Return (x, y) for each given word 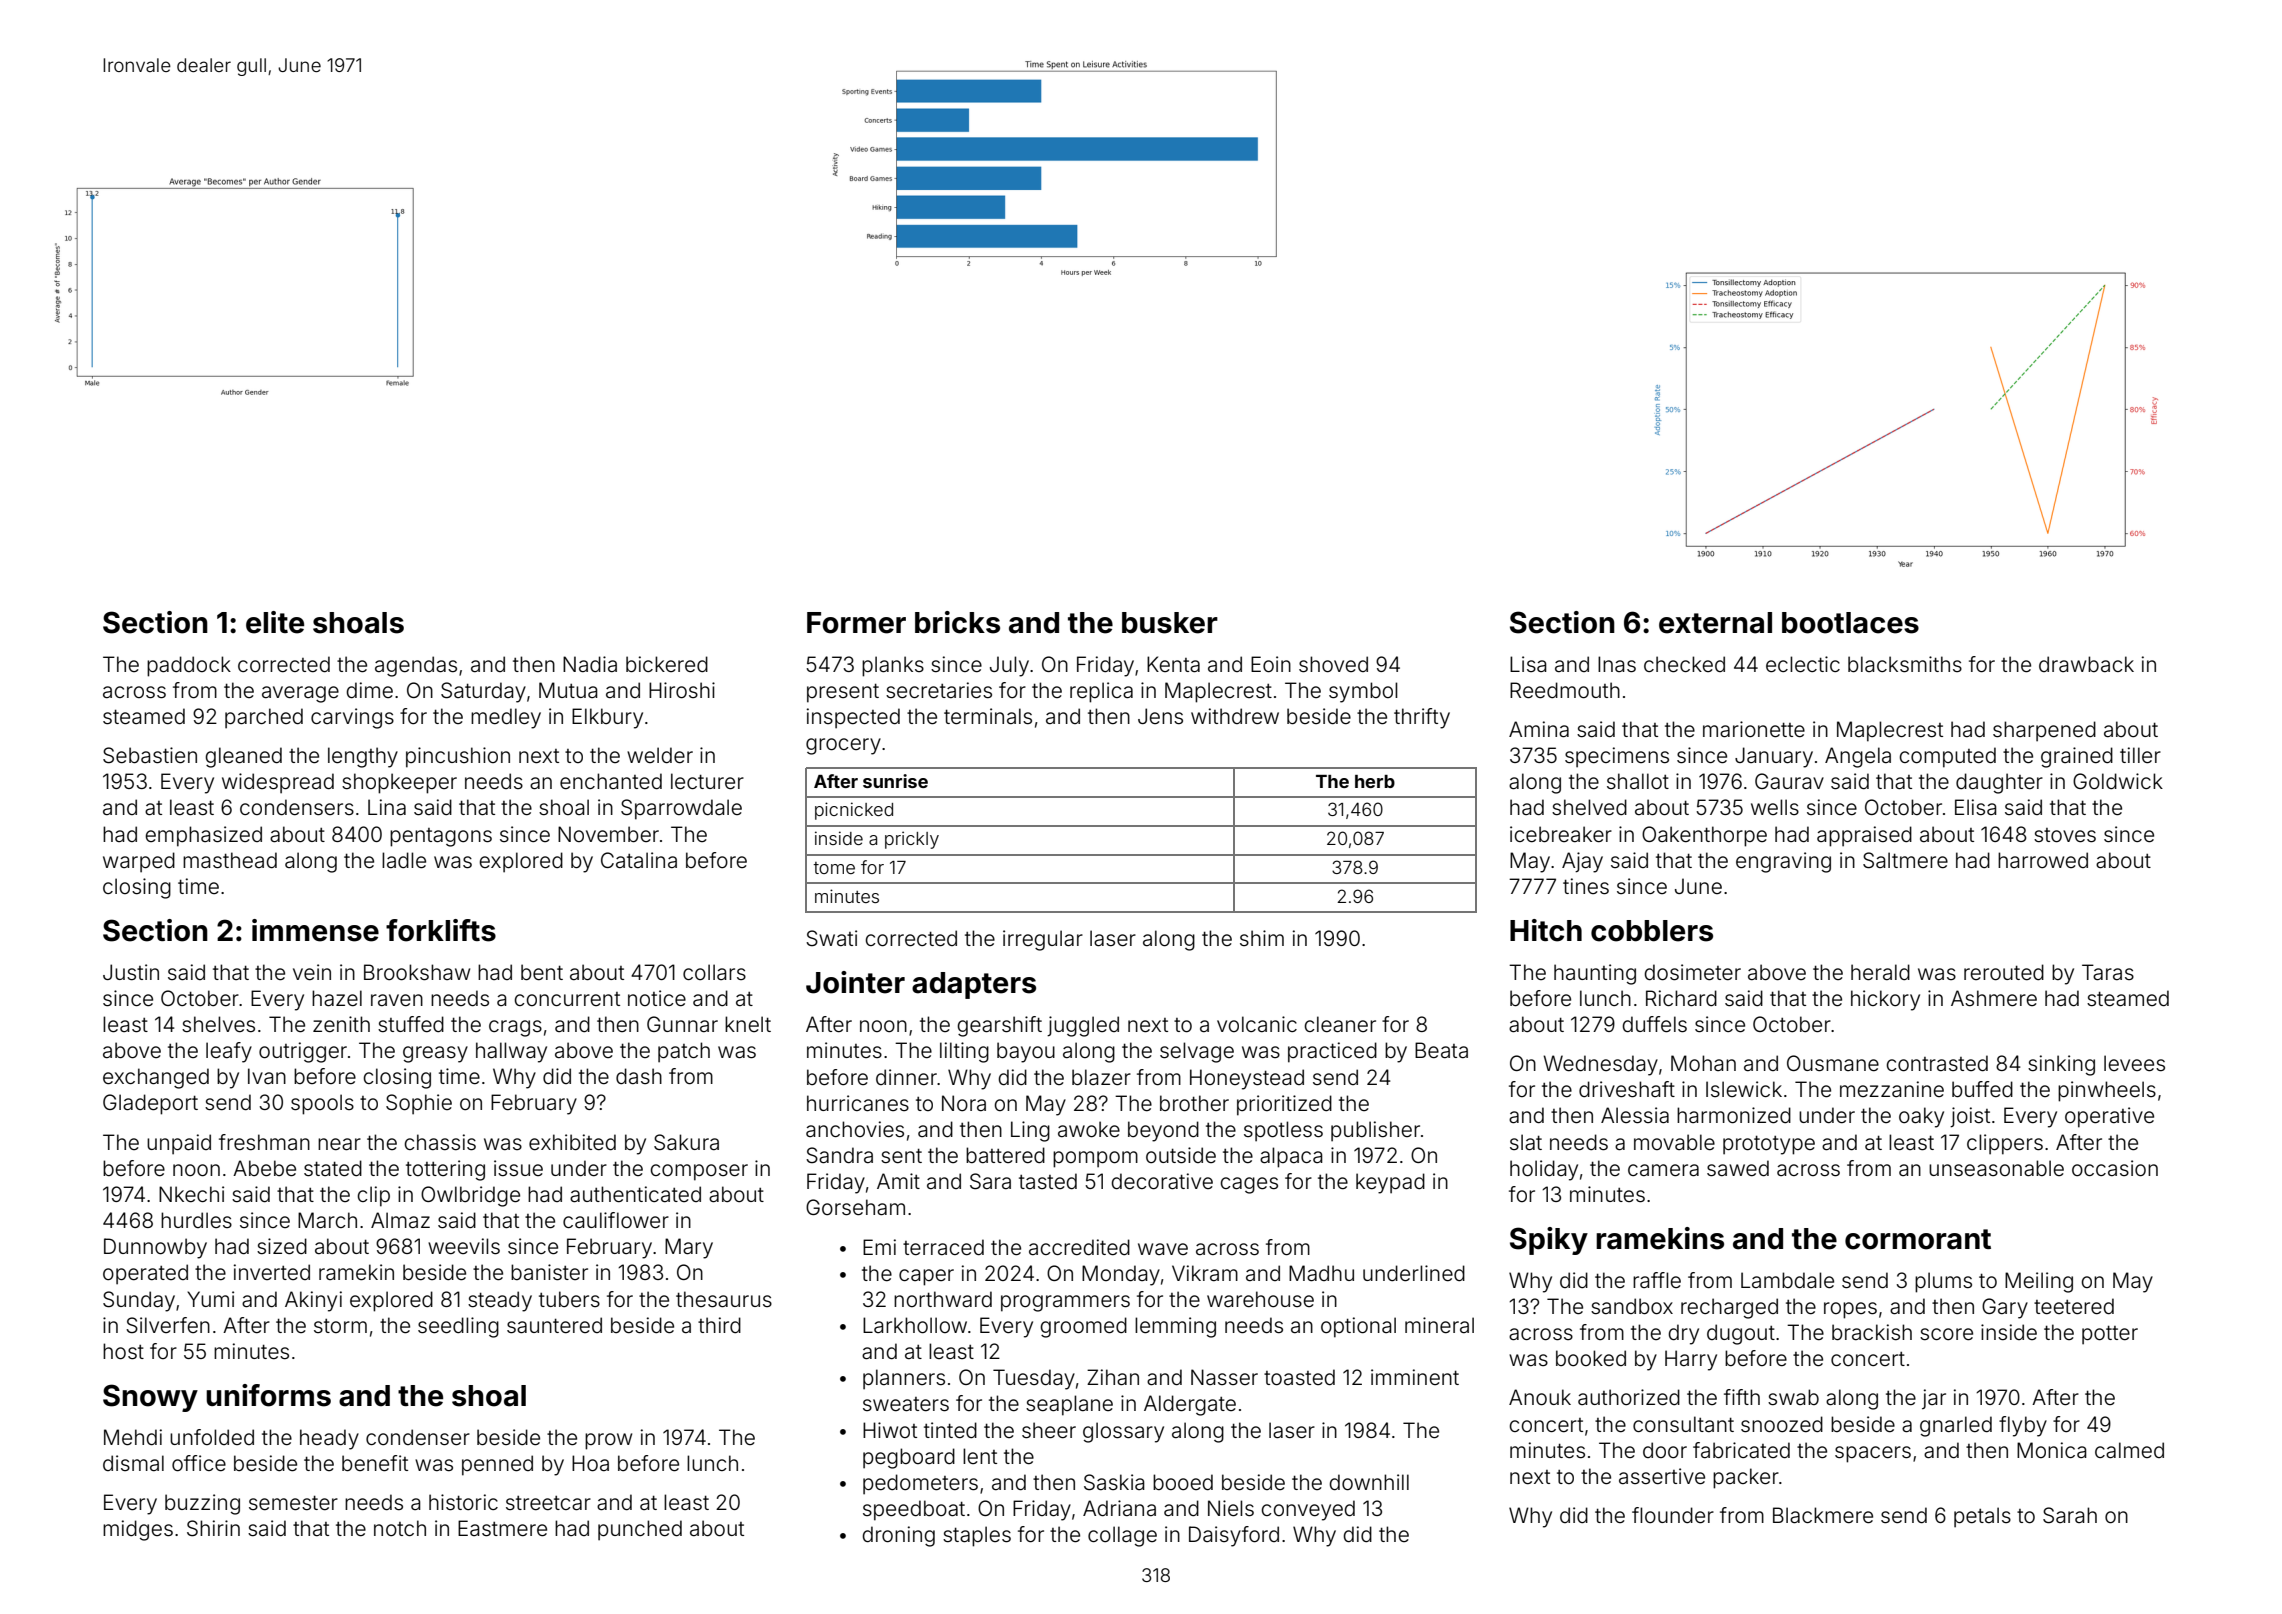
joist (1970, 1117)
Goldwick (2118, 781)
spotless (1283, 1131)
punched (640, 1530)
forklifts (441, 930)
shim (1262, 938)
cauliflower (616, 1220)
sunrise (895, 781)
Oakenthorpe (1704, 836)
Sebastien (150, 755)
